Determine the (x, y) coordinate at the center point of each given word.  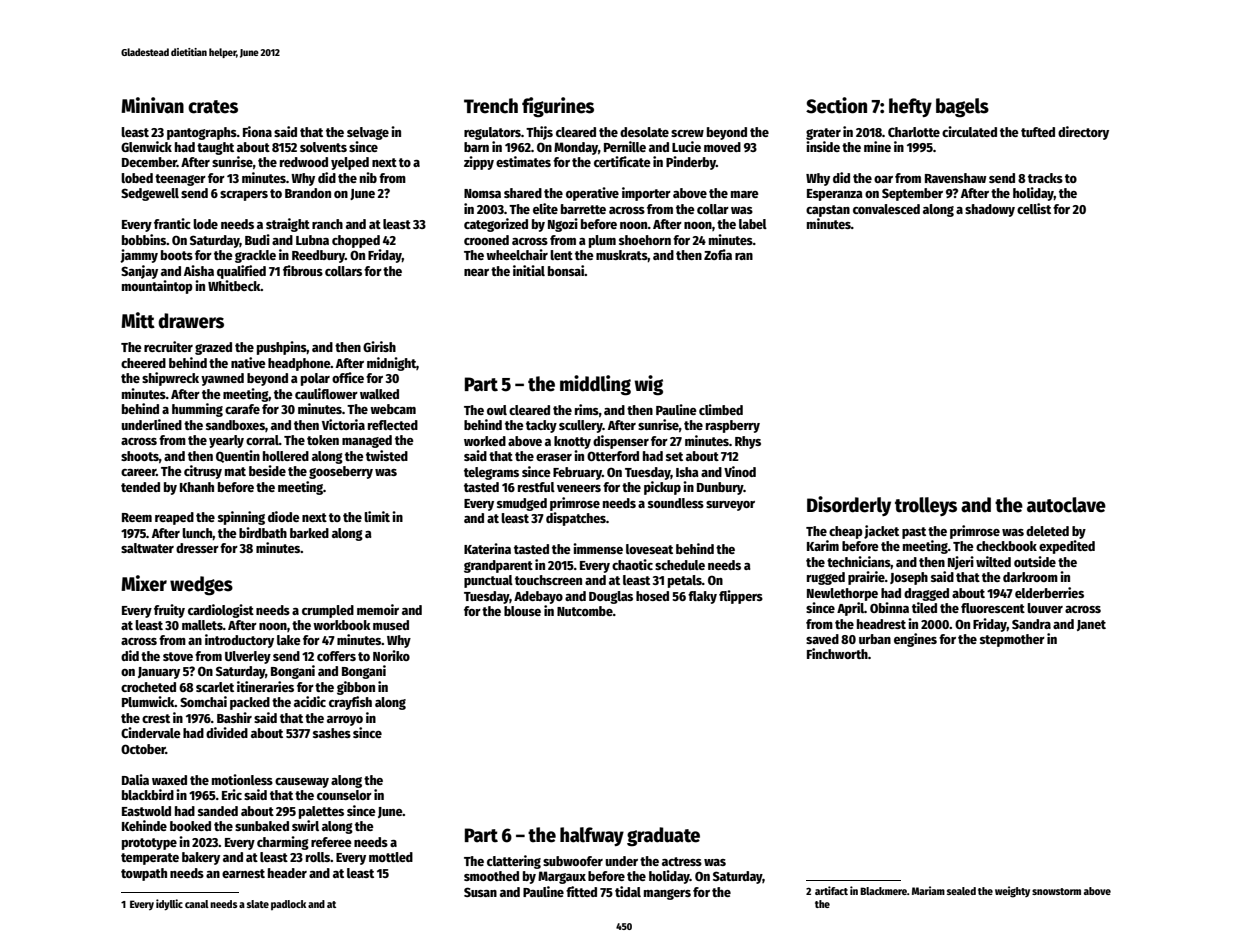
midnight (391, 364)
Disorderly (849, 506)
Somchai (203, 701)
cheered (143, 363)
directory (1083, 133)
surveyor (730, 506)
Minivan (152, 105)
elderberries (1049, 592)
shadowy (990, 210)
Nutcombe (585, 611)
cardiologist (221, 611)
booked (190, 826)
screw (687, 133)
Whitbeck (234, 285)
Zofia (718, 254)
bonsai (566, 270)
